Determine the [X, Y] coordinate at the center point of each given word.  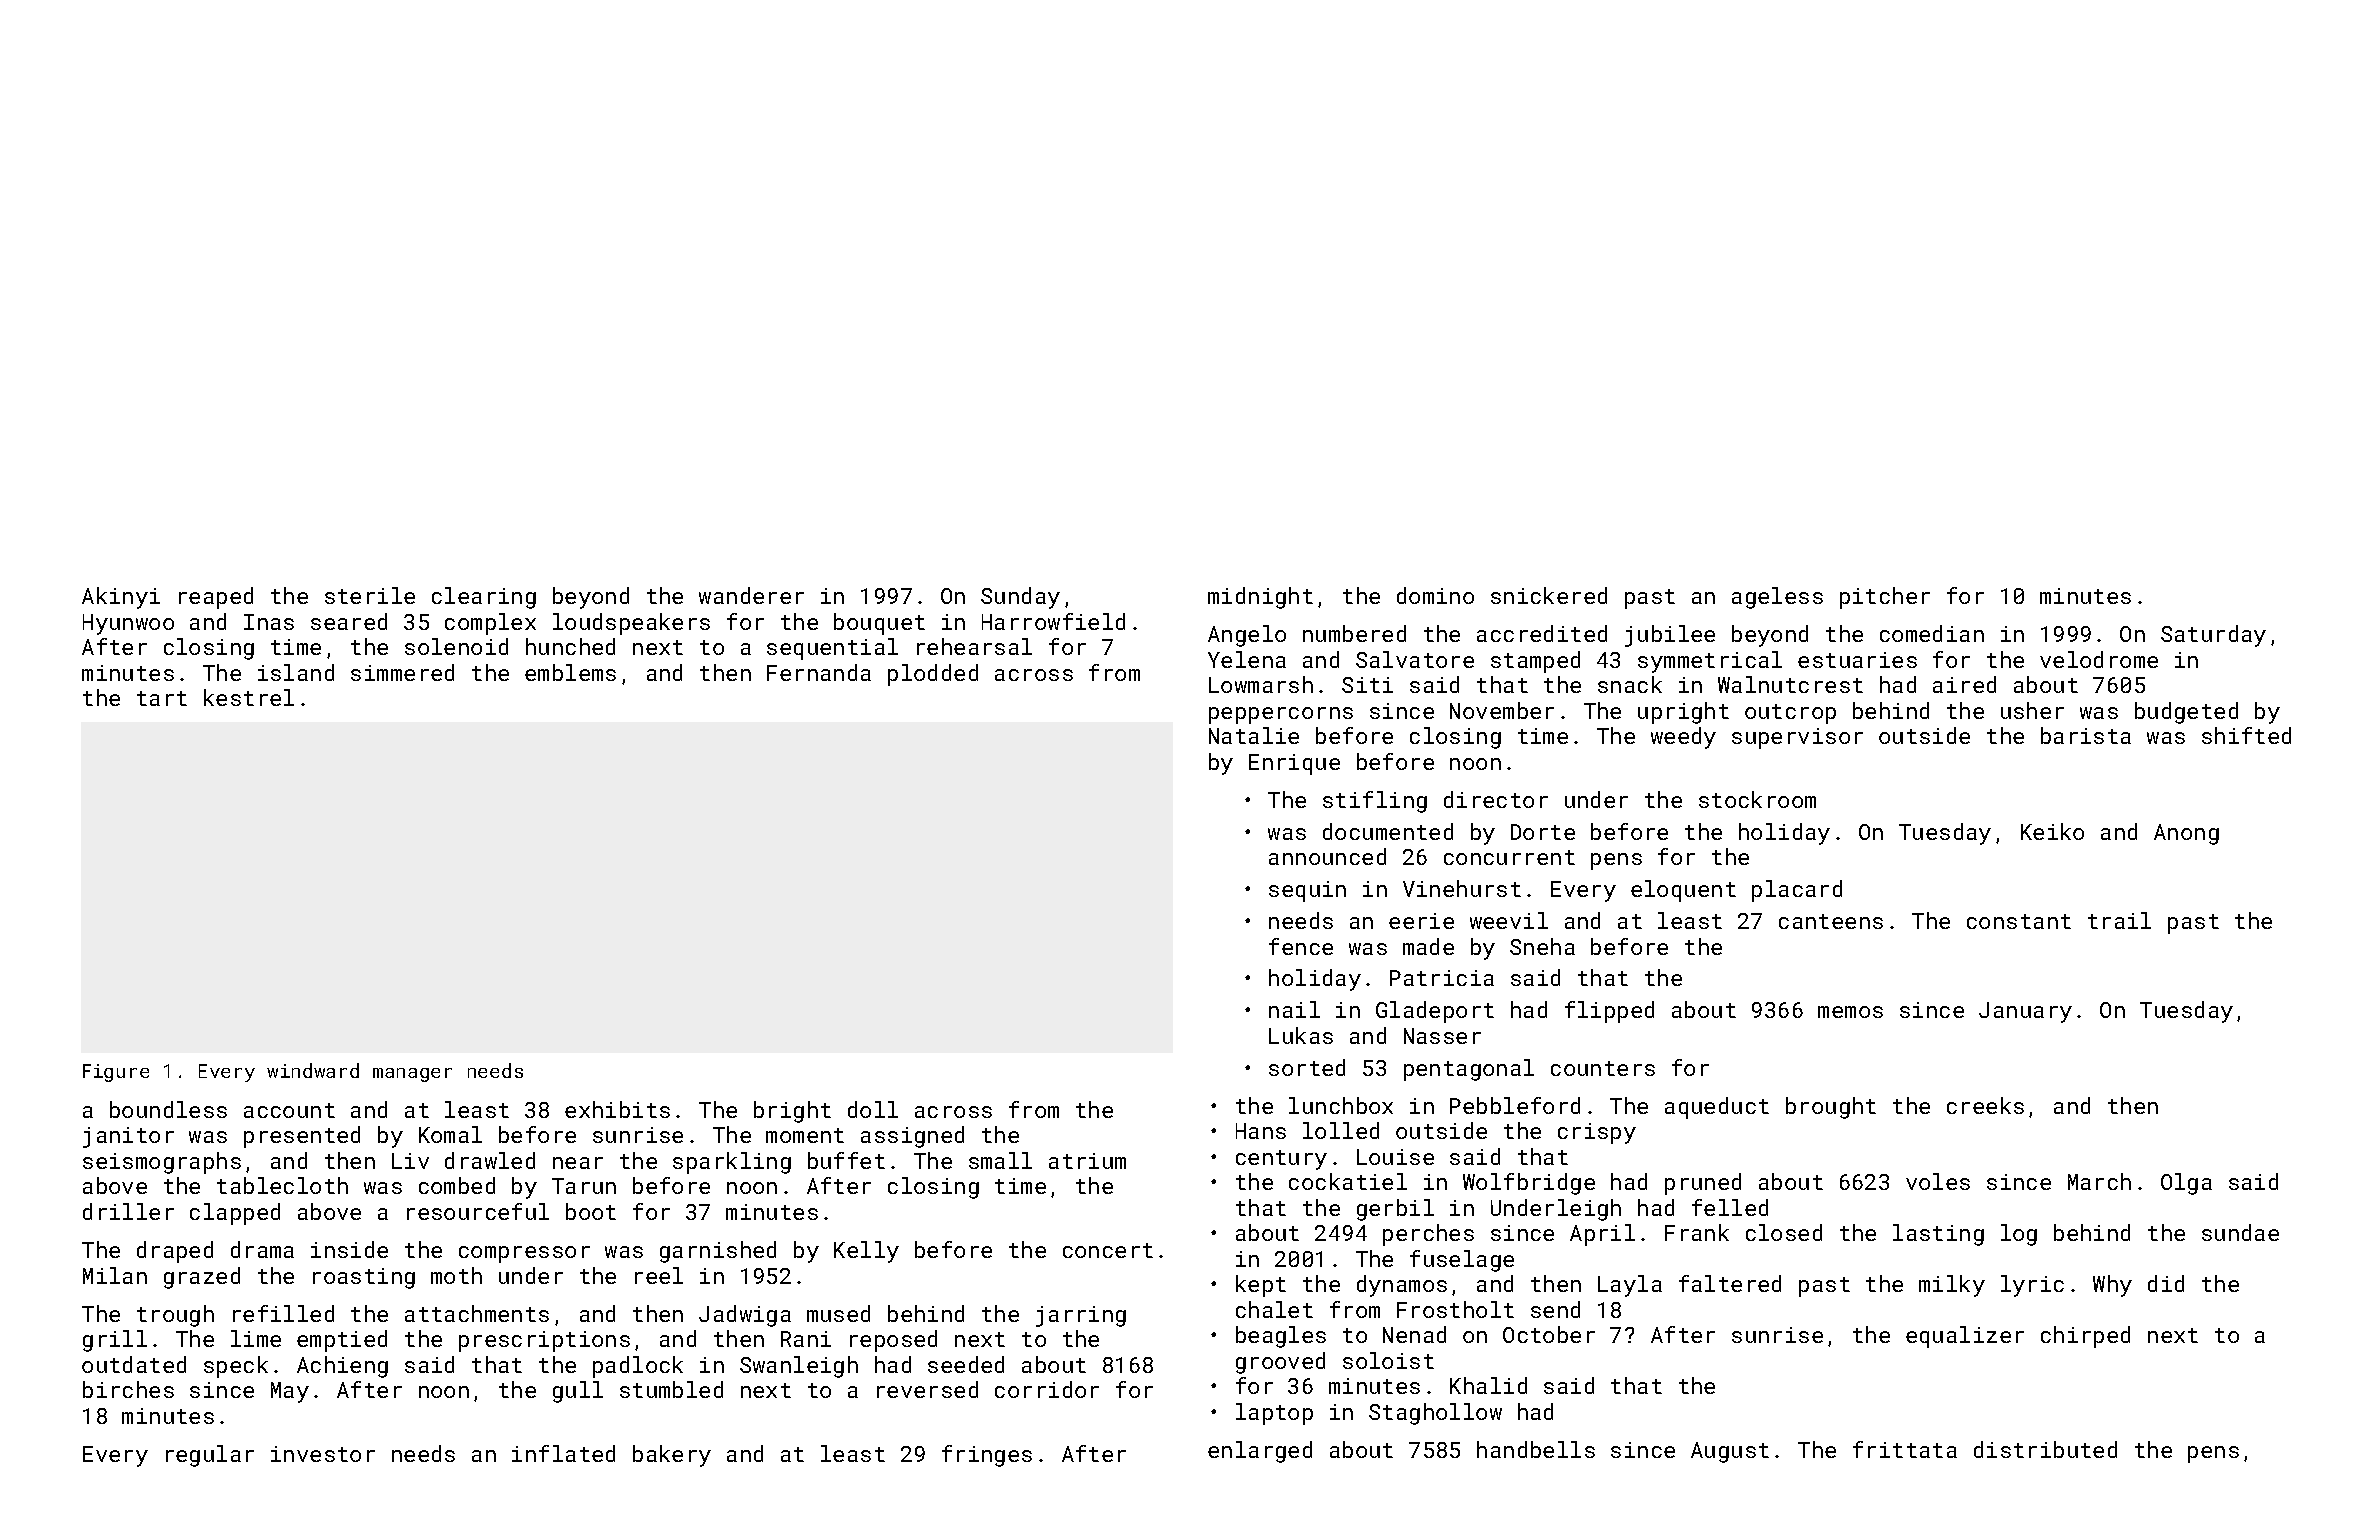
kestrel [249, 697]
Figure [116, 1073]
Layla [1630, 1286]
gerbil [1395, 1210]
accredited [1542, 633]
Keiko [2052, 831]
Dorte [1543, 832]
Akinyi [121, 598]
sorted [1307, 1067]
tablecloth [282, 1185]
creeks [1985, 1105]
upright [1683, 713]
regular [210, 1456]
